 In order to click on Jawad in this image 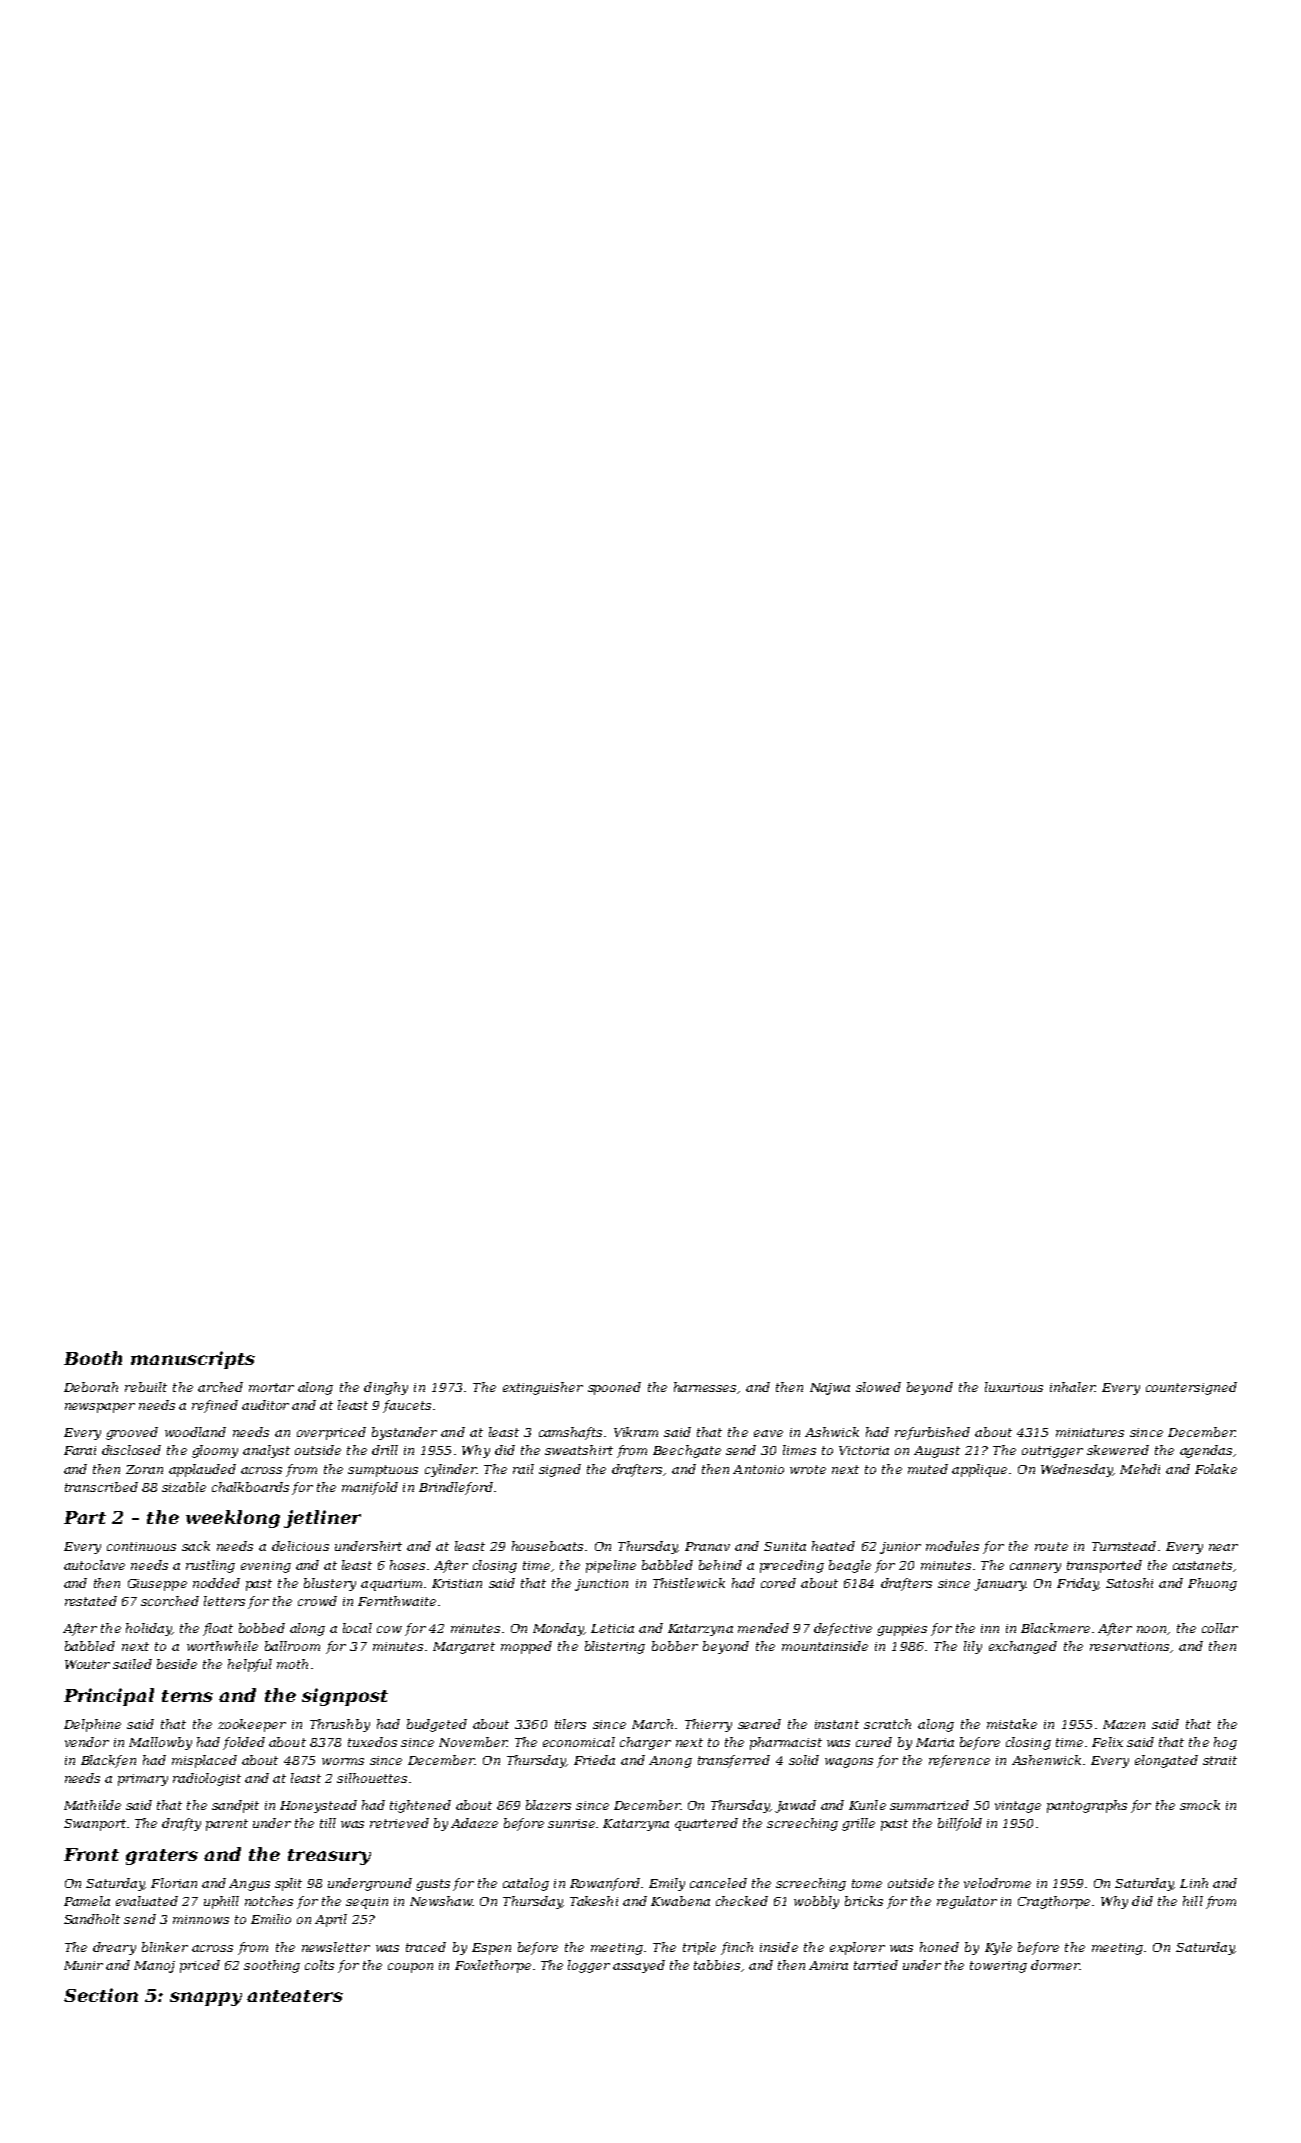, I will do `click(795, 1806)`.
